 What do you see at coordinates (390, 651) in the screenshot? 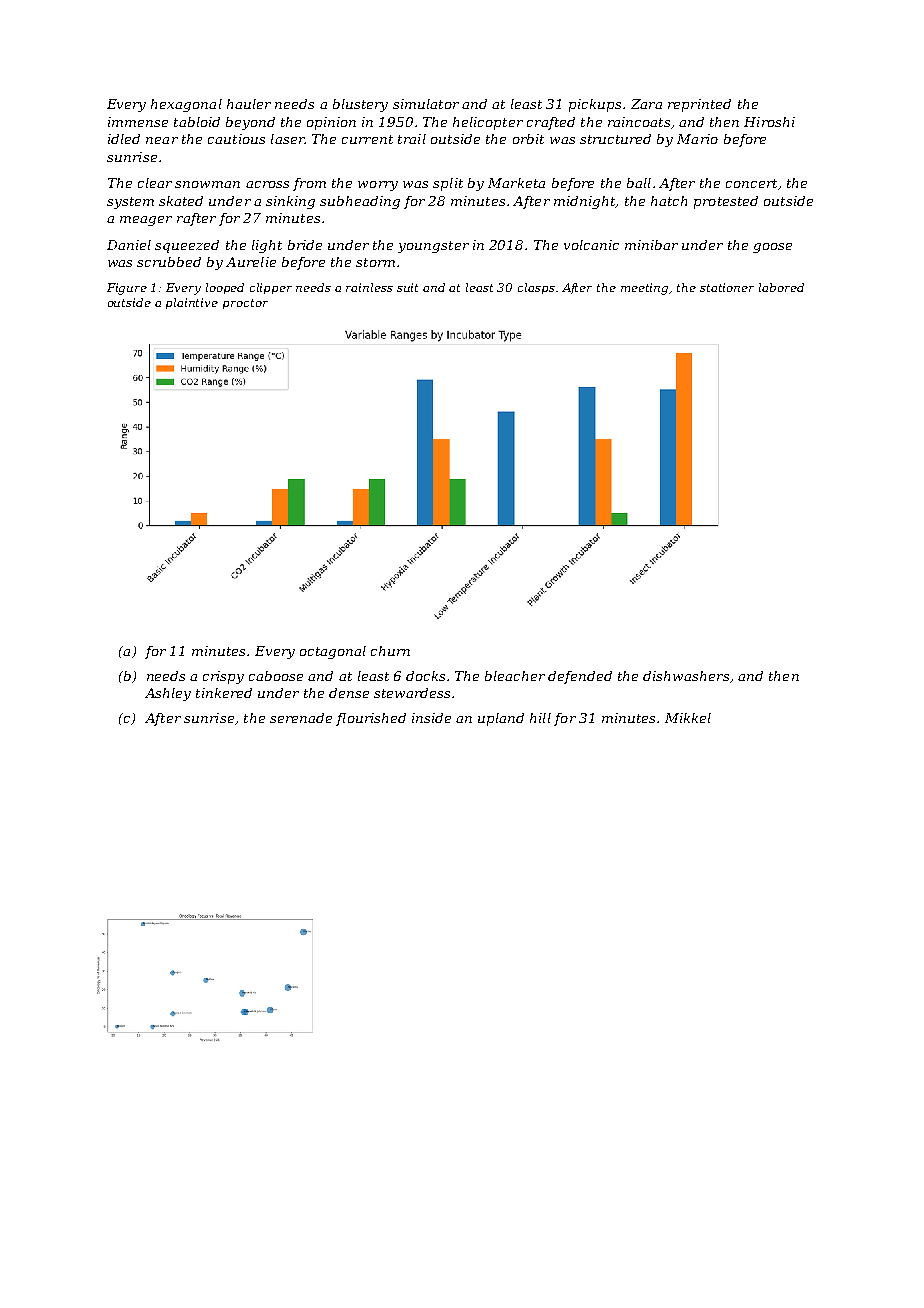
I see `churn` at bounding box center [390, 651].
